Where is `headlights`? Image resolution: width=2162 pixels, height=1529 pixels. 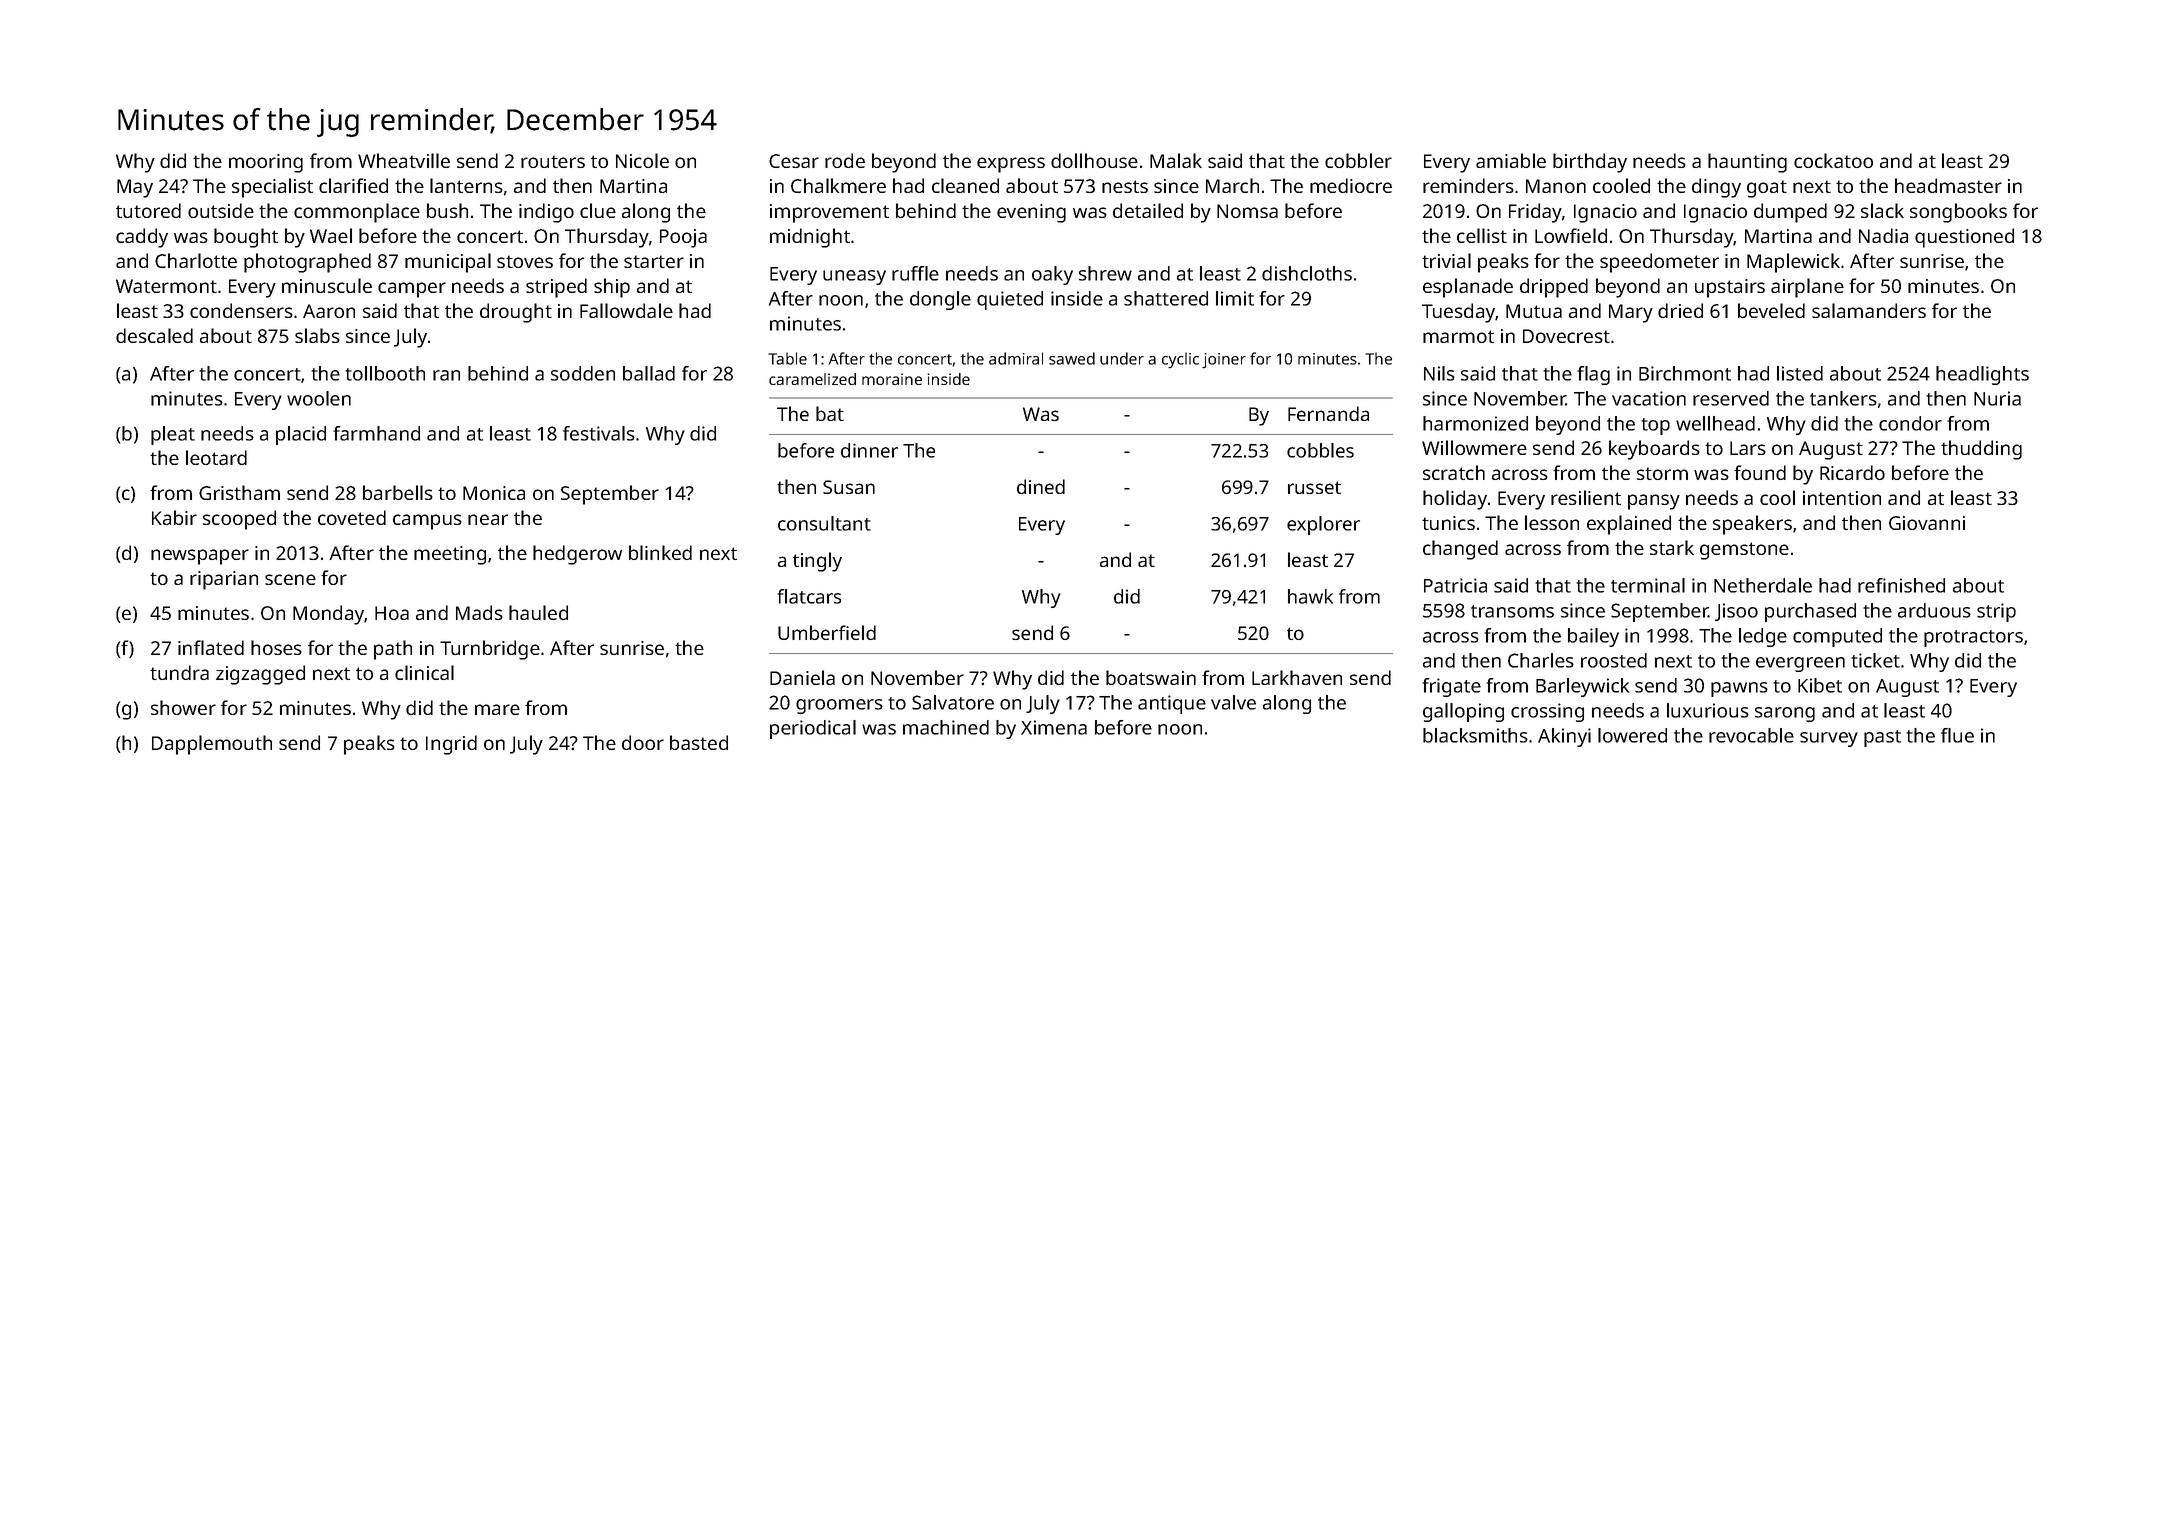
headlights is located at coordinates (1982, 375).
